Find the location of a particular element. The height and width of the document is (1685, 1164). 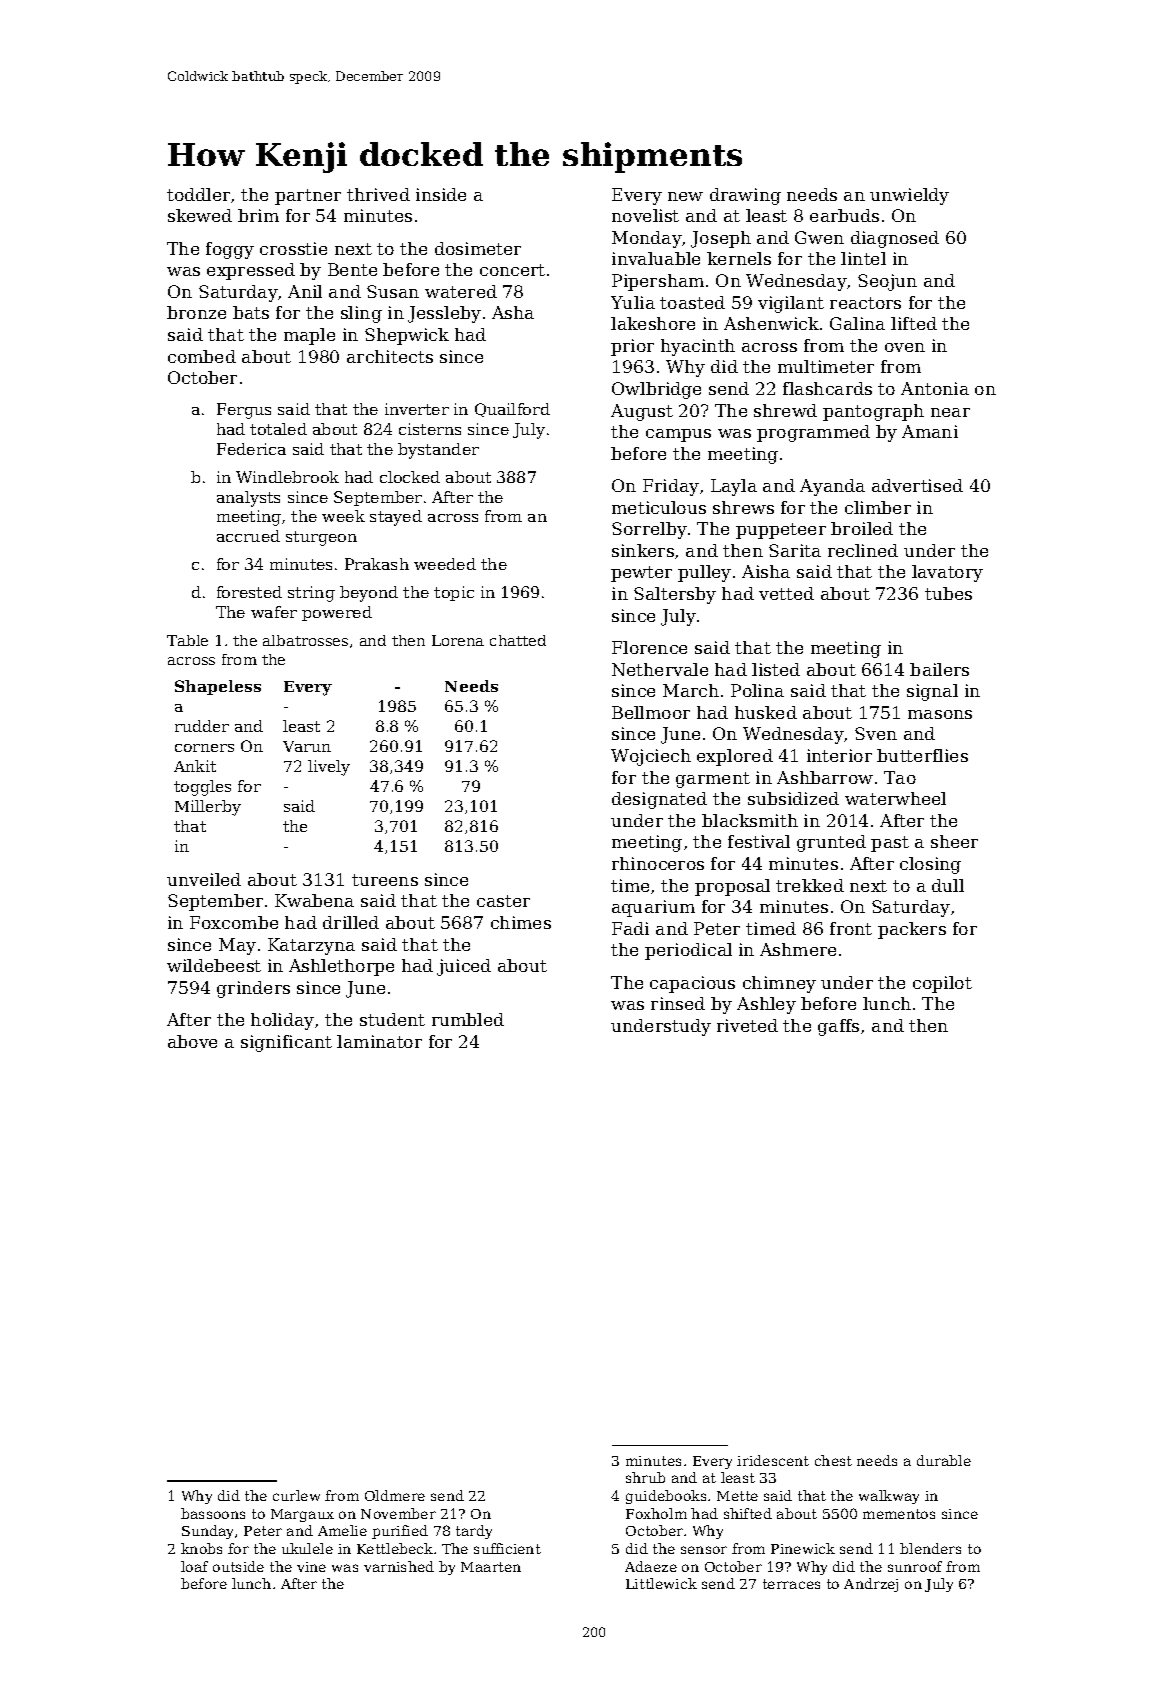

chimes is located at coordinates (521, 922).
